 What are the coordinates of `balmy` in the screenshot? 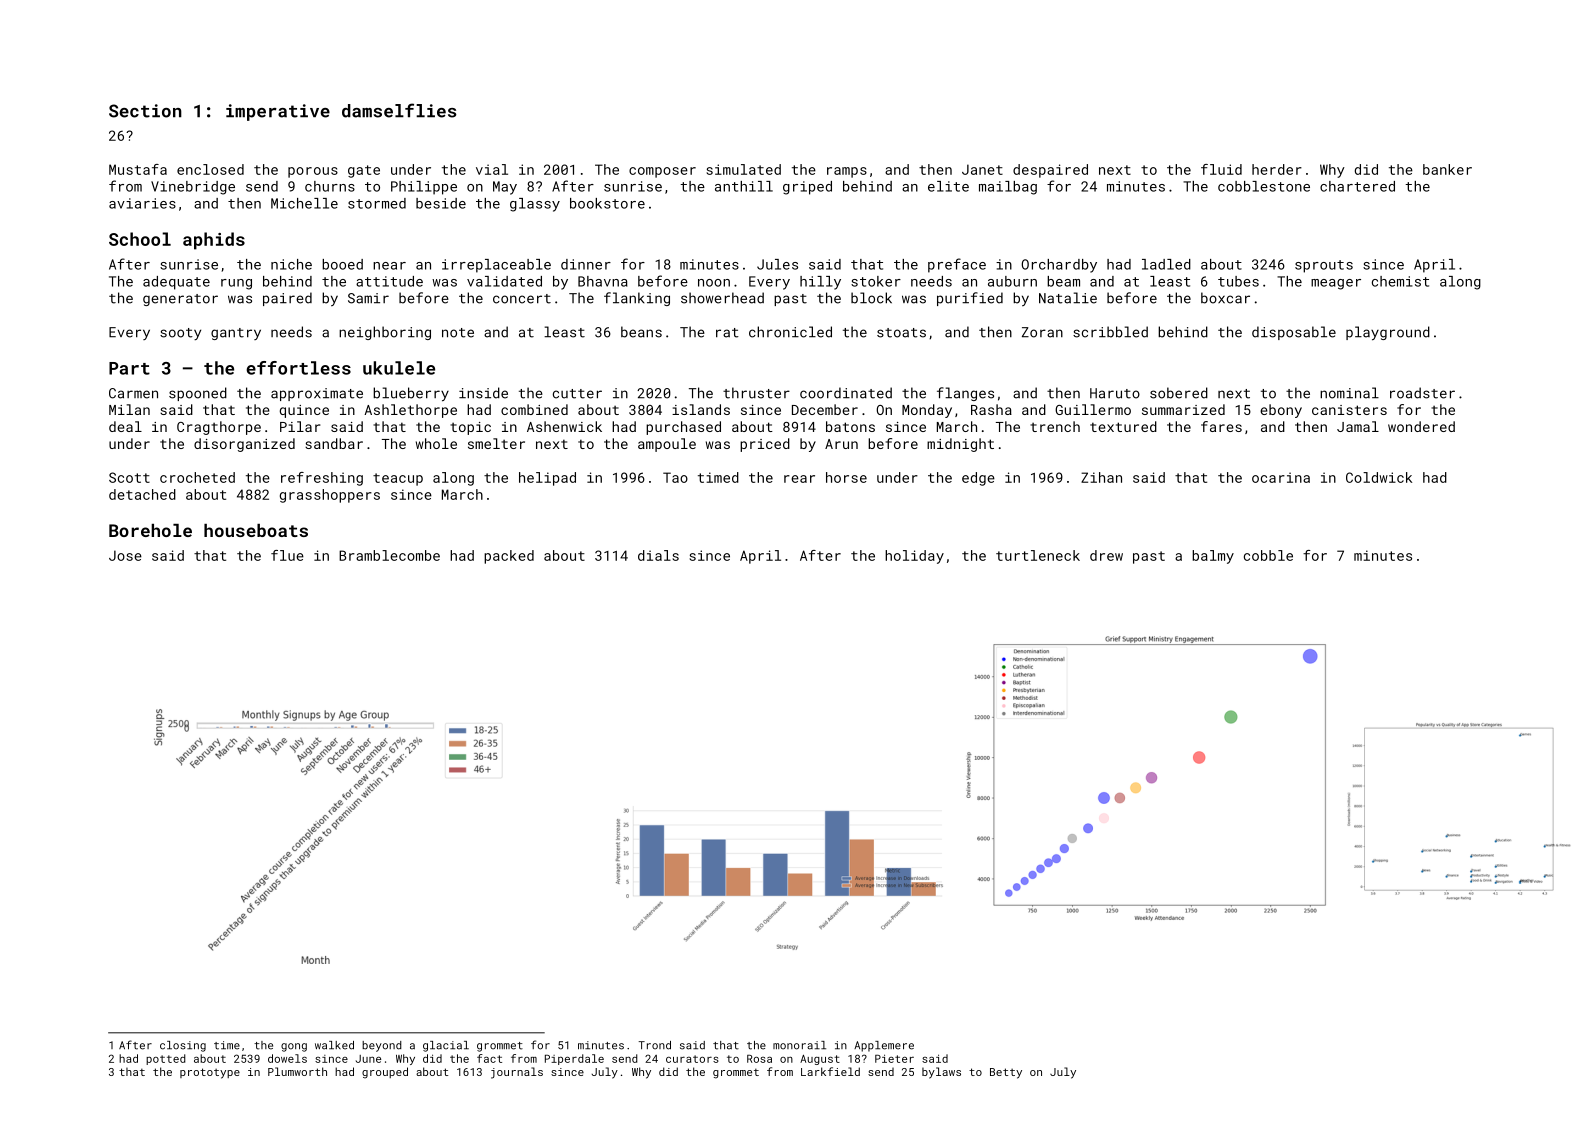 It's located at (1213, 557).
